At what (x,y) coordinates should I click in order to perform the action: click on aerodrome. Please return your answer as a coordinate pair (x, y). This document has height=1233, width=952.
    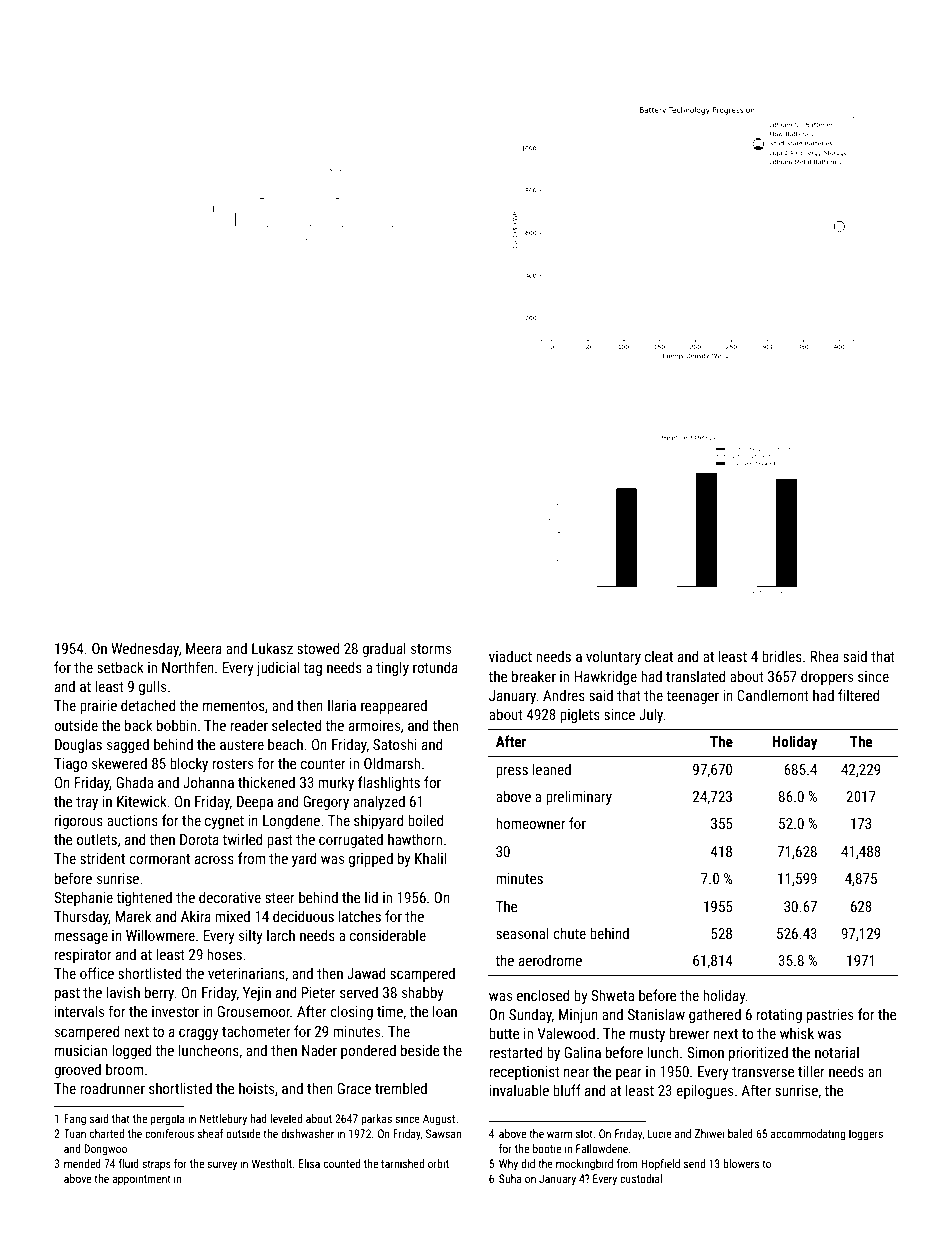
    Looking at the image, I should click on (550, 960).
